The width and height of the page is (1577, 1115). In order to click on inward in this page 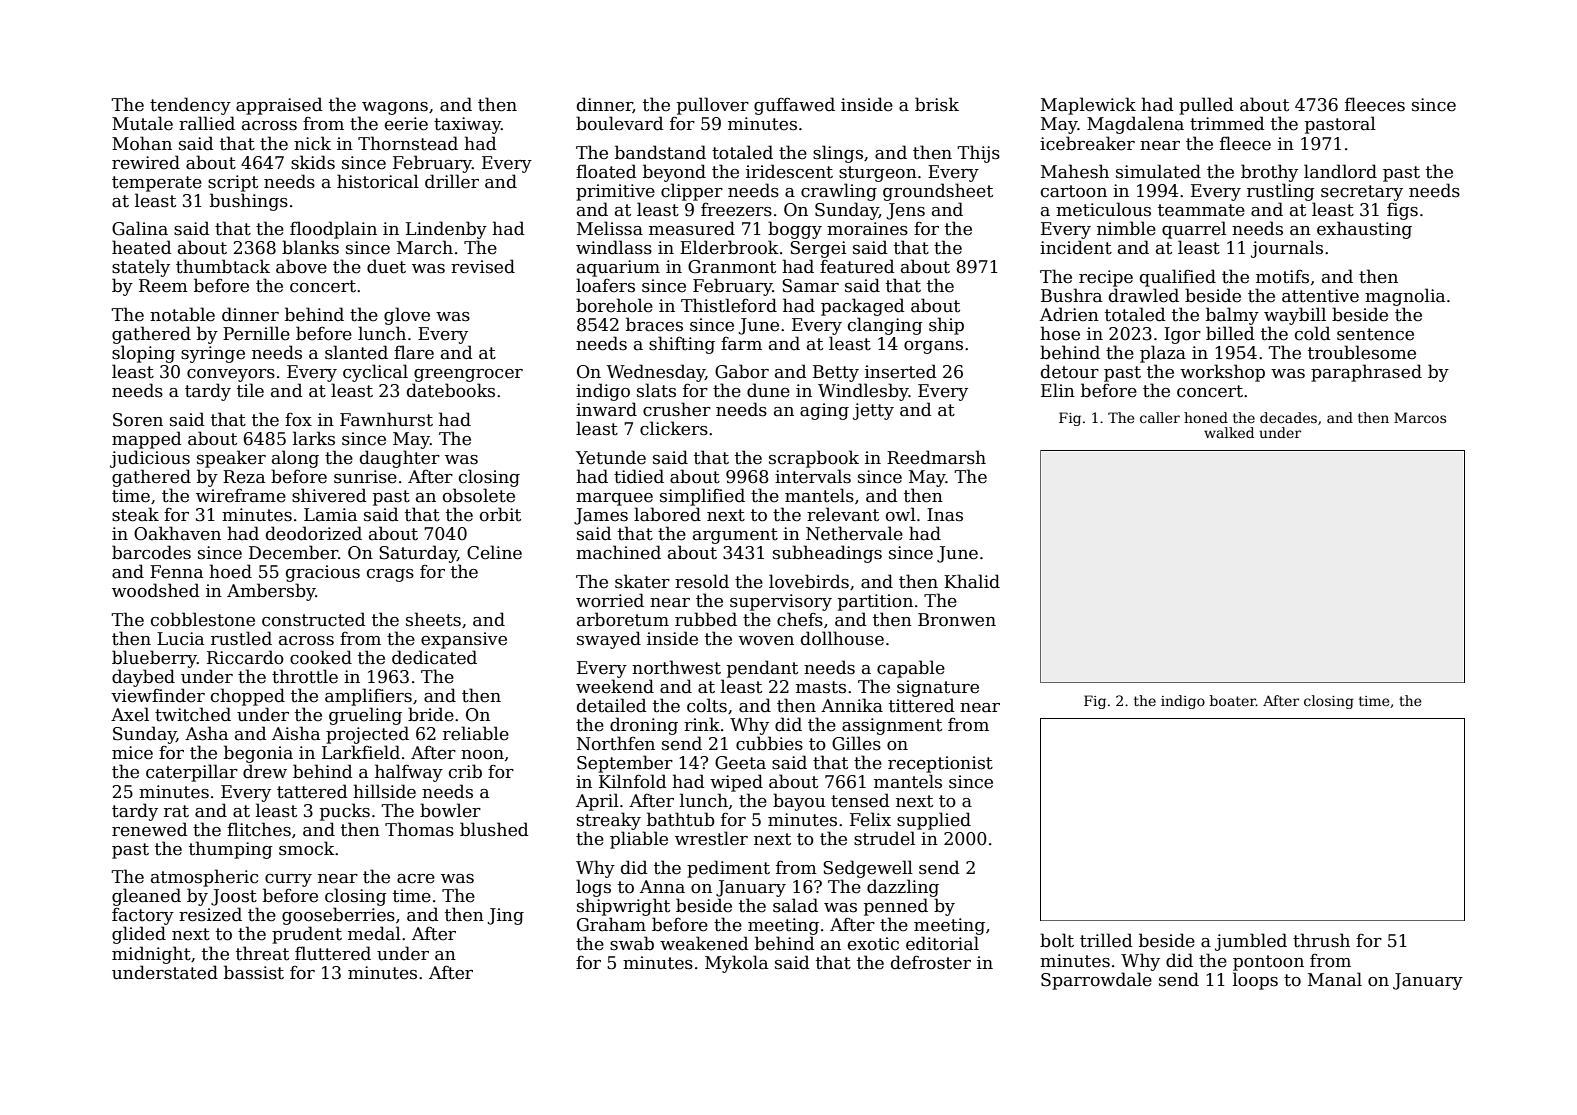, I will do `click(606, 409)`.
